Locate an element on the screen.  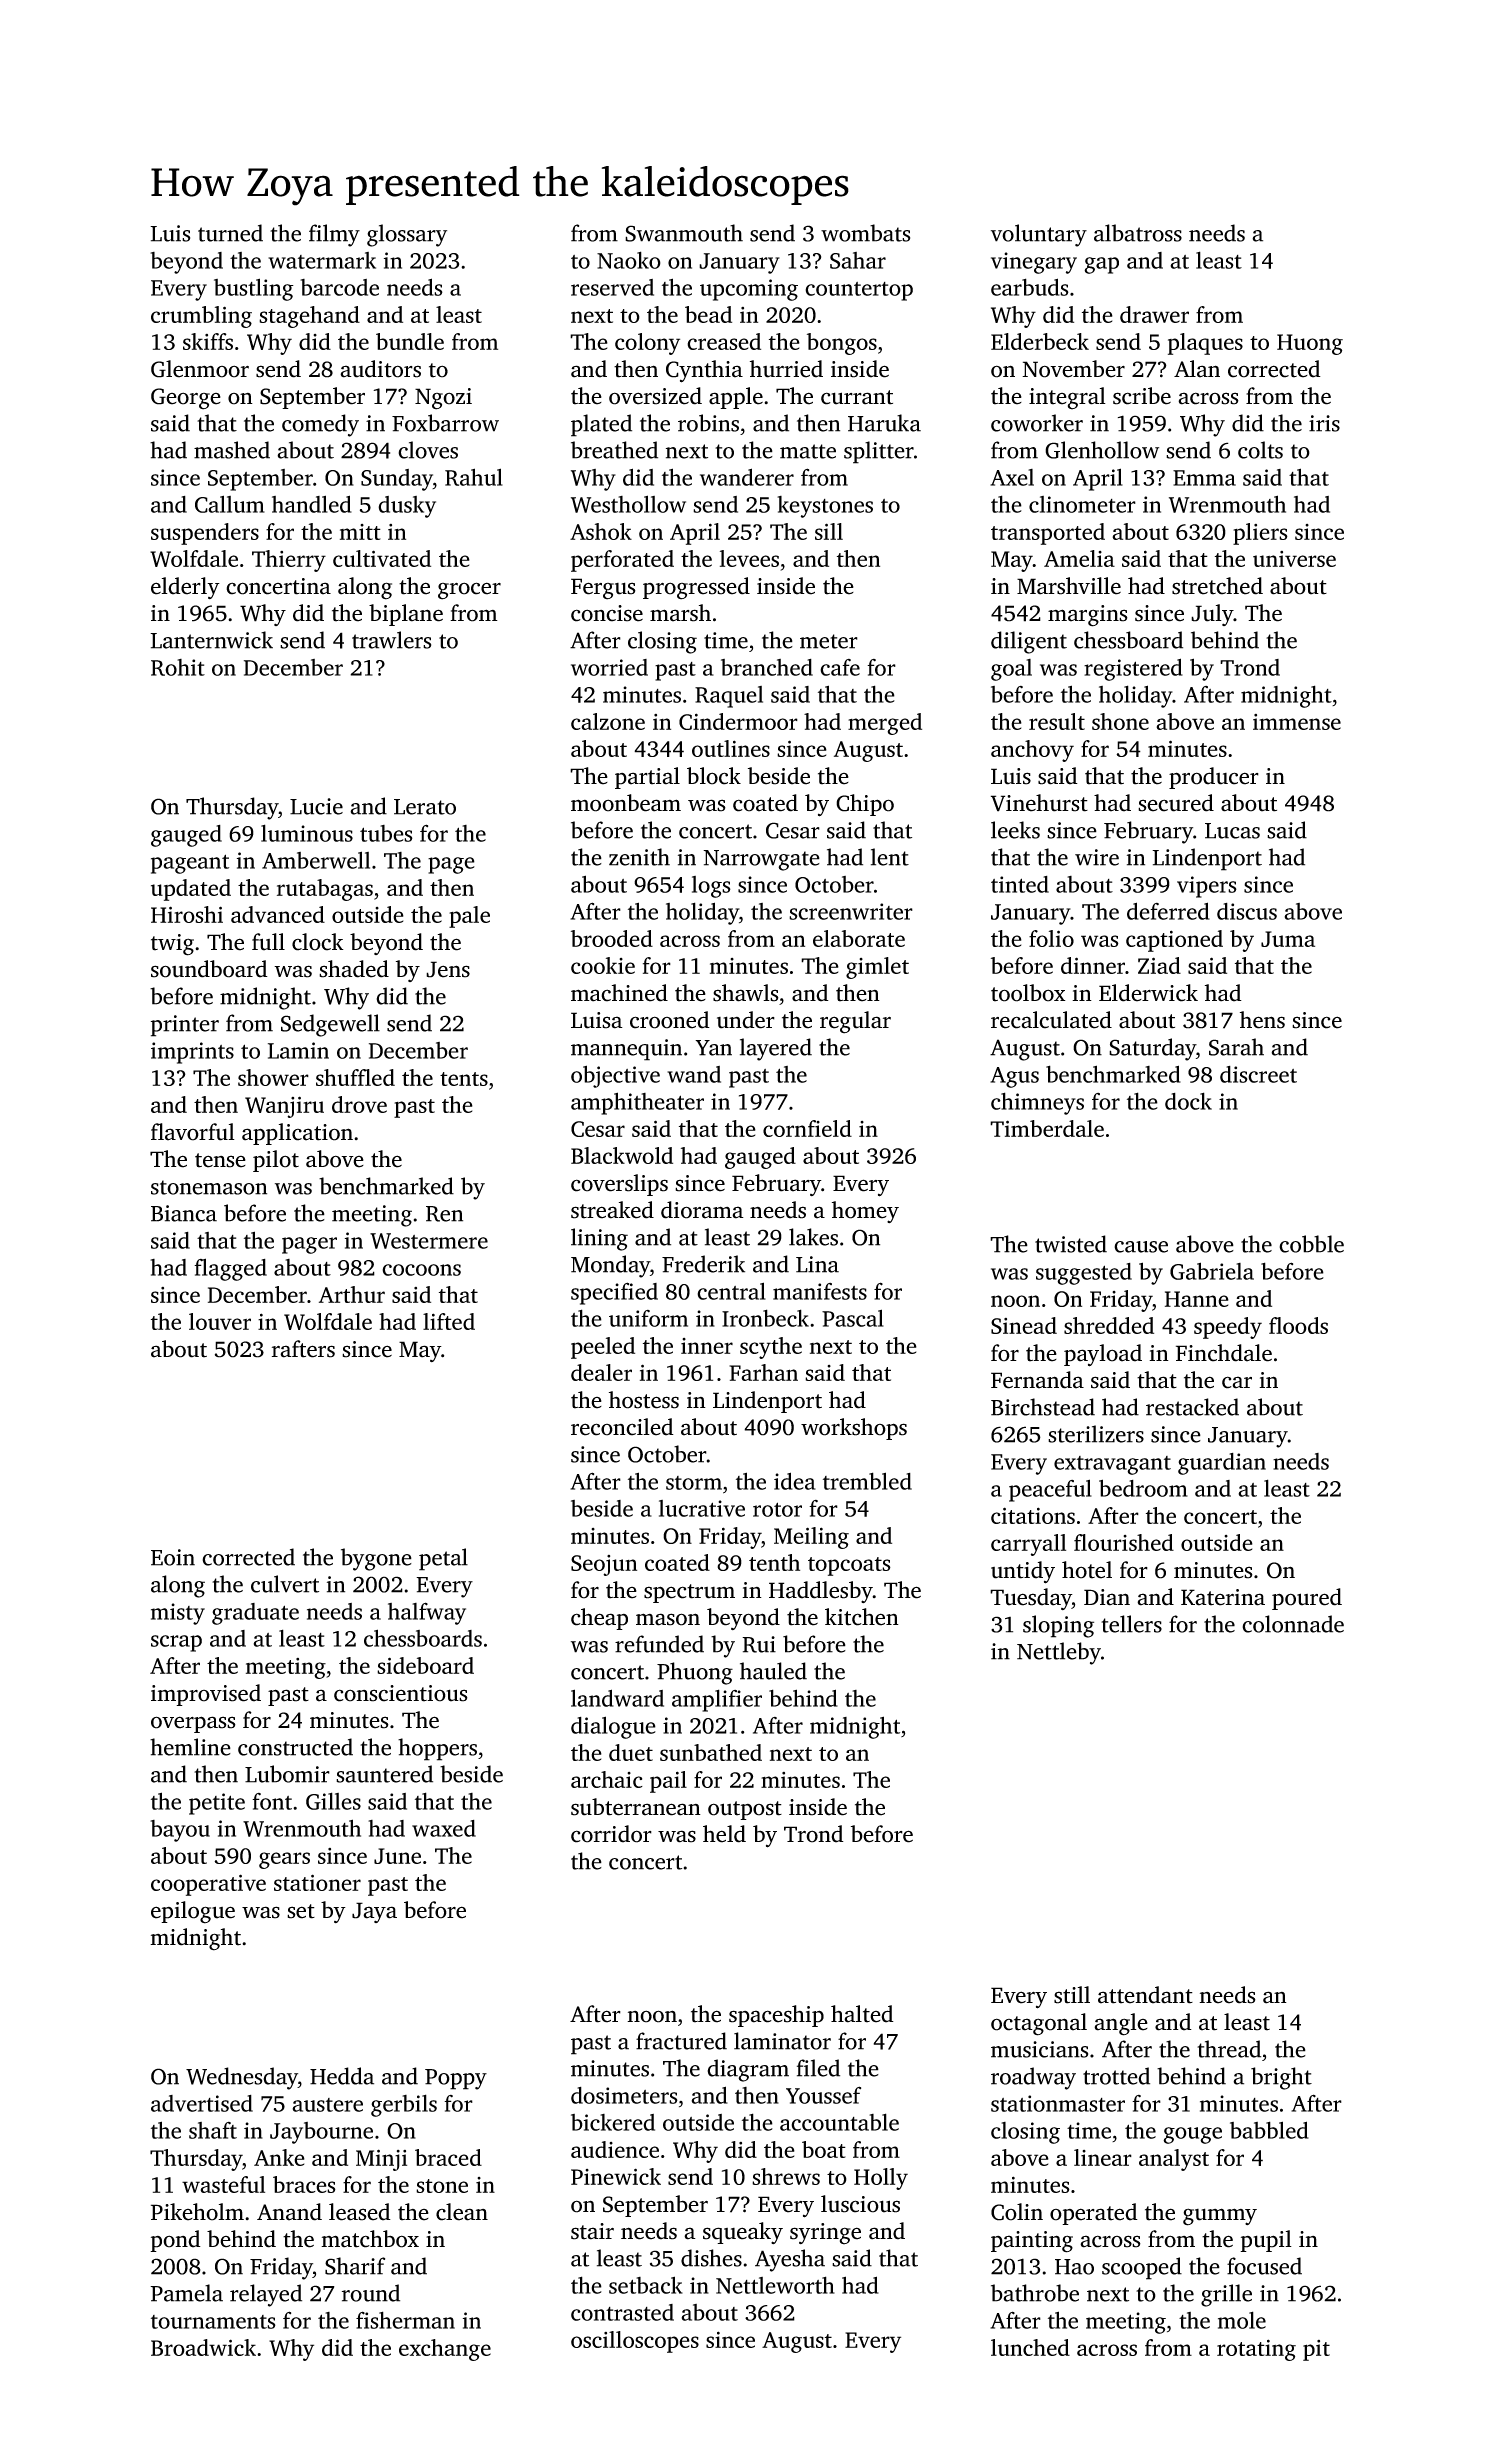
July is located at coordinates (1212, 615).
